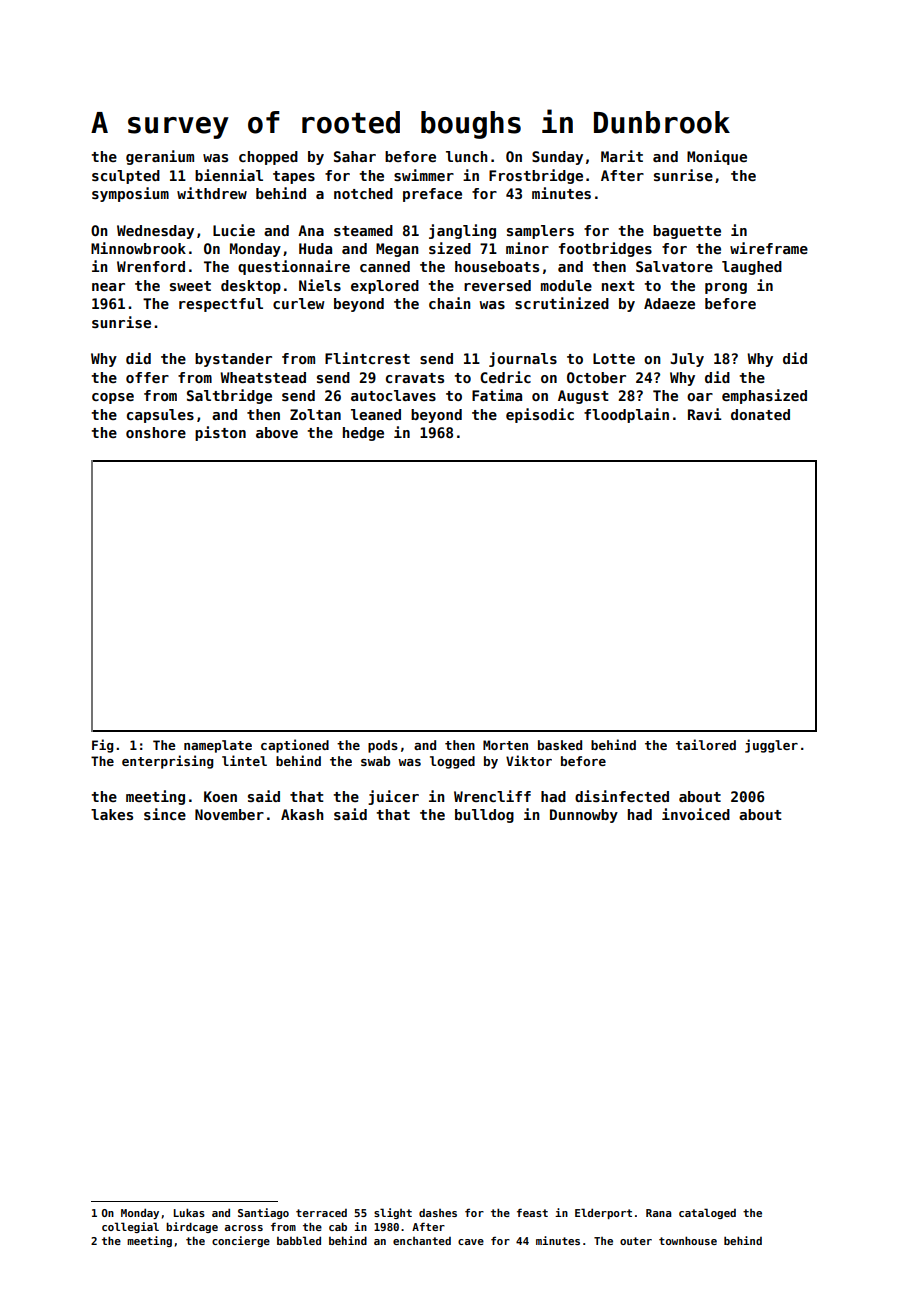  I want to click on collegial, so click(130, 1227).
